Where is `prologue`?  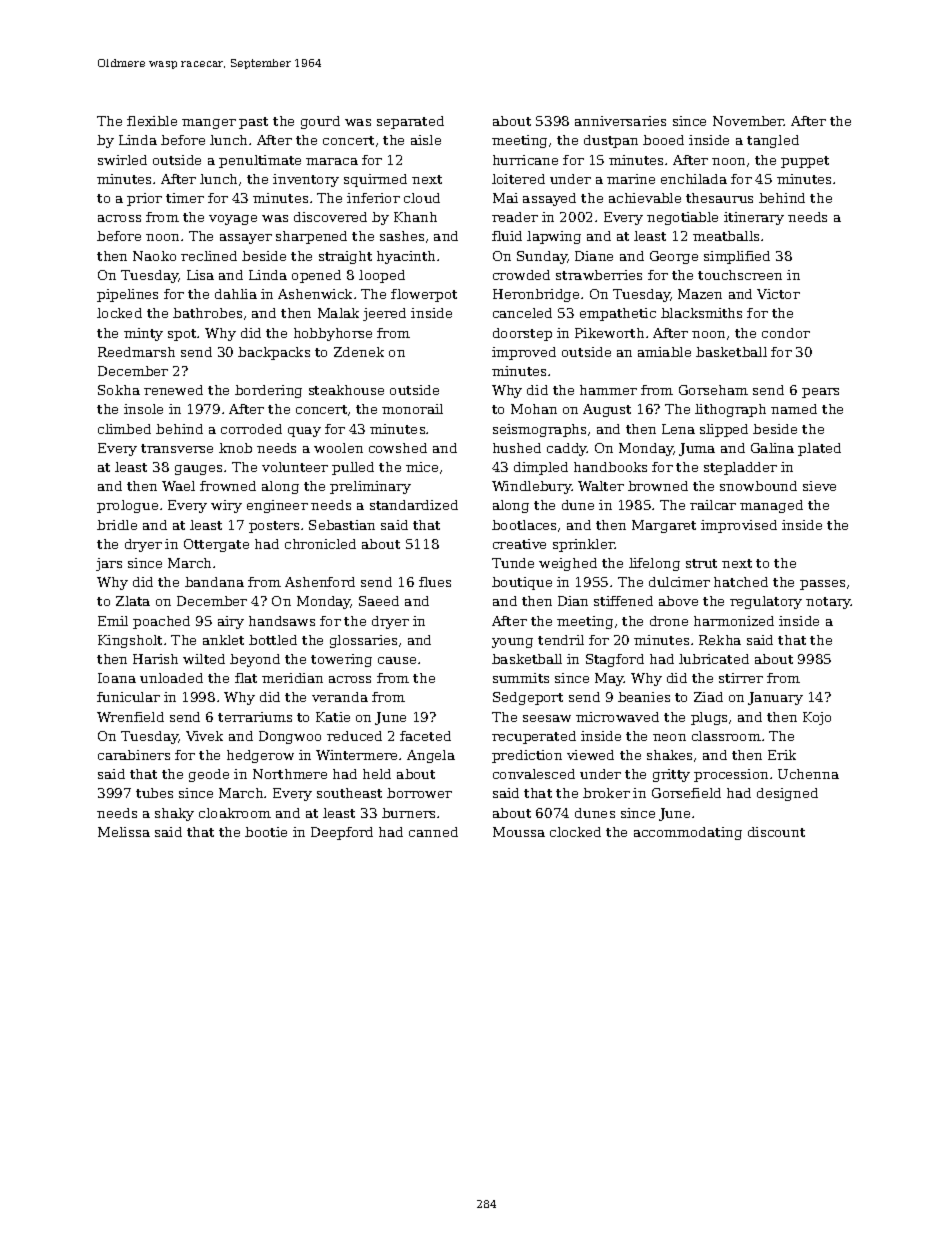 prologue is located at coordinates (127, 506).
